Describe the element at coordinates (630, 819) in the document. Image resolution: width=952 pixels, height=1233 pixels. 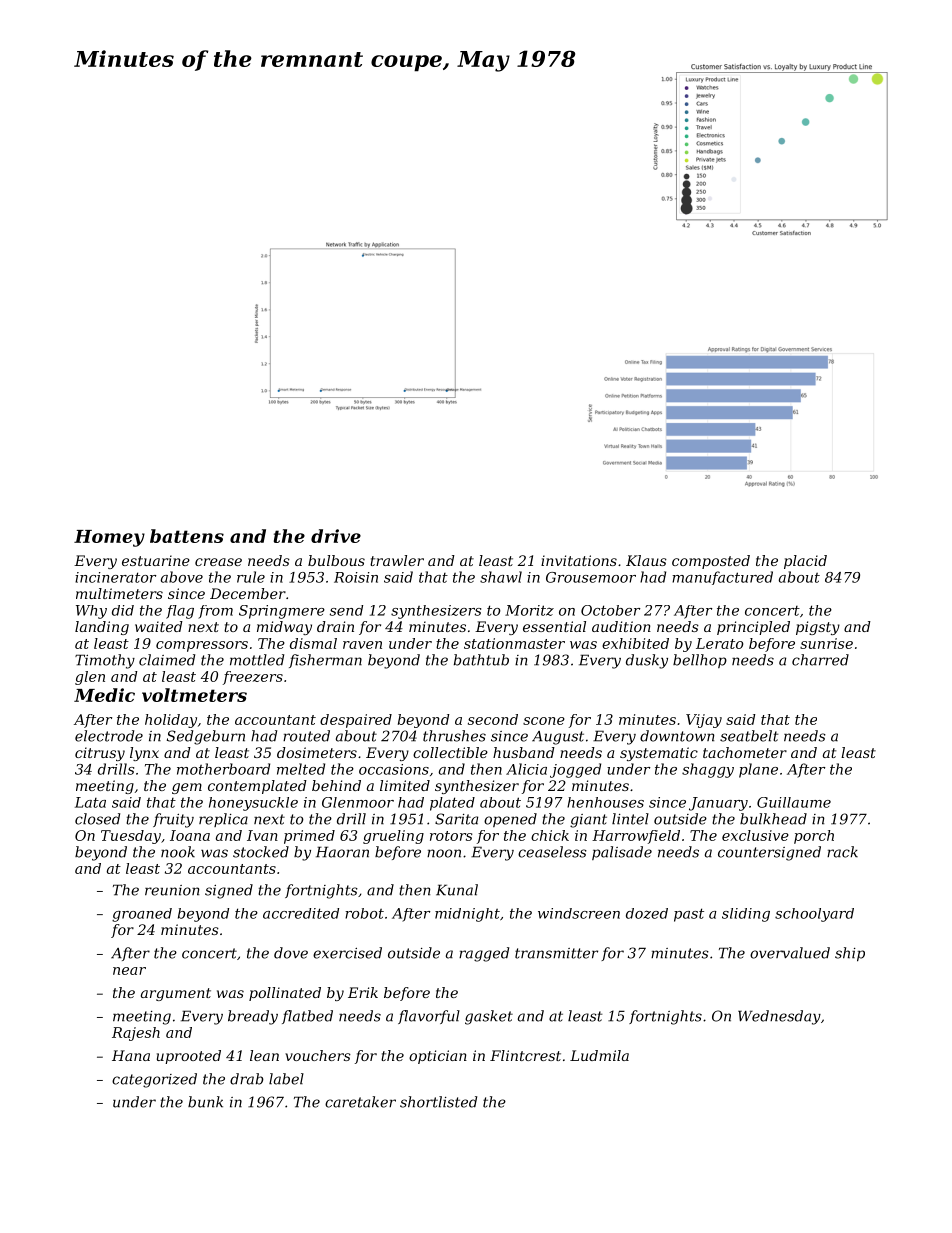
I see `lintel` at that location.
